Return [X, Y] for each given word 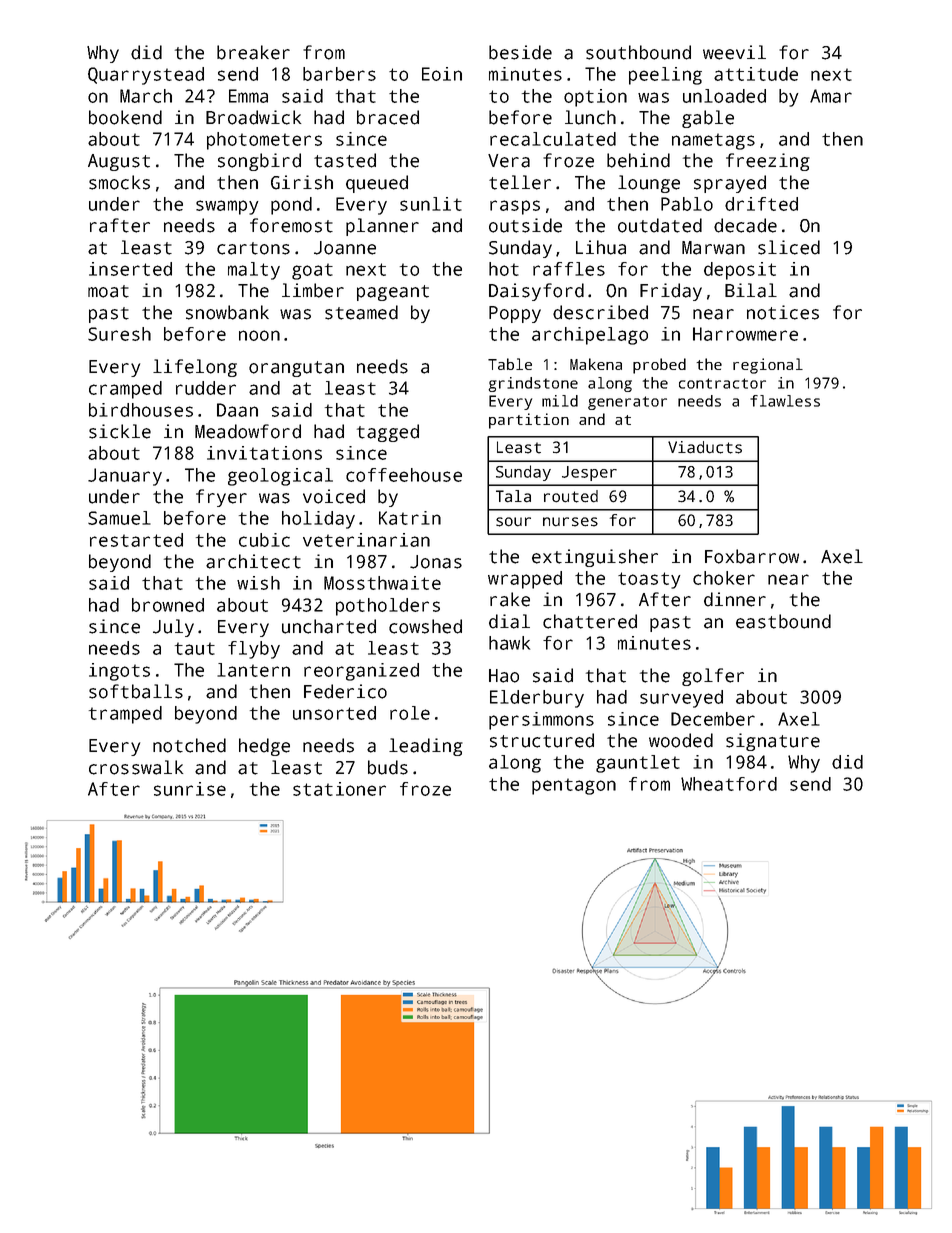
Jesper [589, 473]
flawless [785, 401]
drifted [761, 204]
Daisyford [536, 292]
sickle [120, 431]
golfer [713, 677]
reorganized [361, 672]
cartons [253, 248]
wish [258, 583]
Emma [248, 96]
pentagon [574, 786]
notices [783, 312]
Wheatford [729, 784]
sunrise [190, 789]
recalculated [553, 139]
